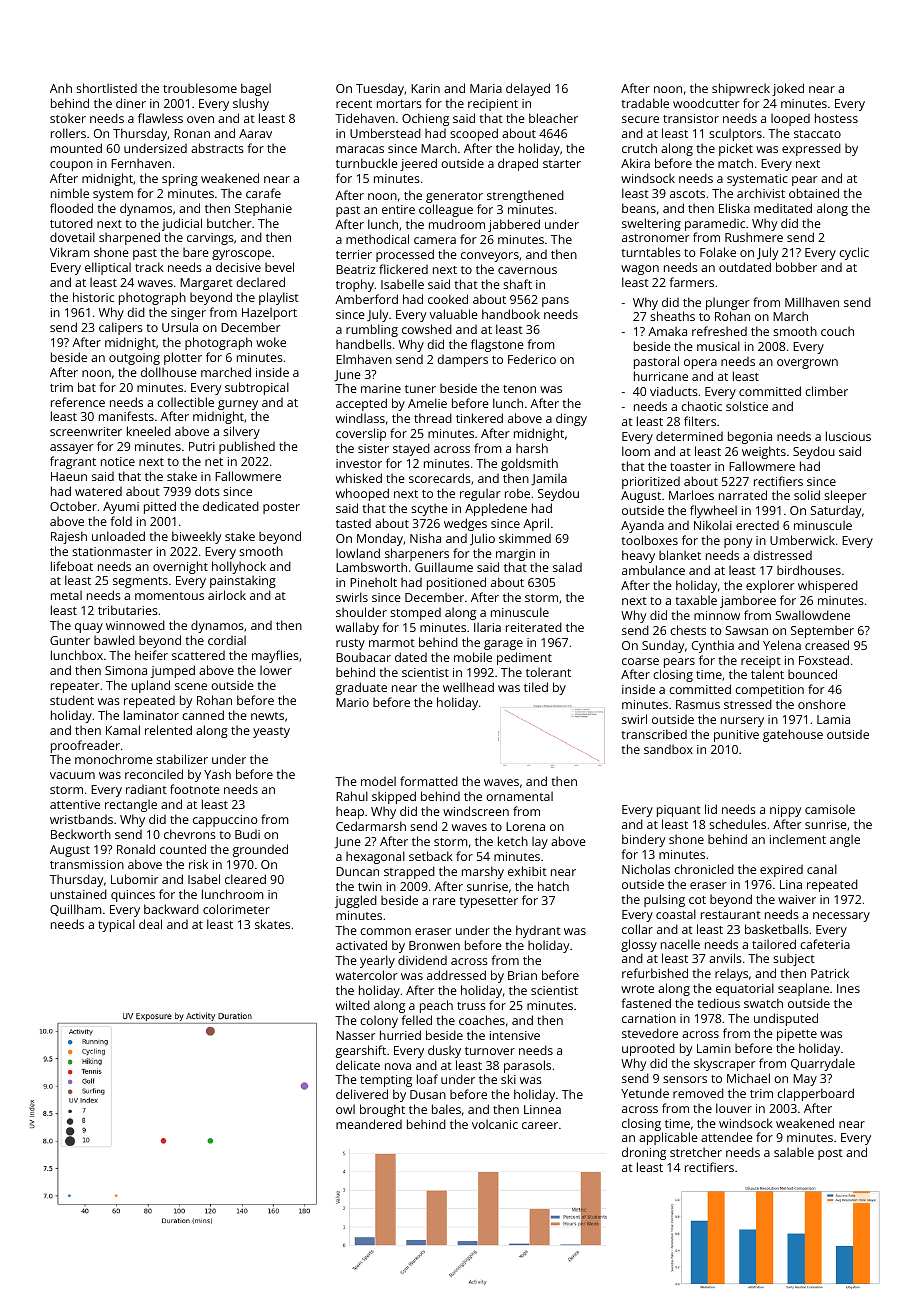 The width and height of the screenshot is (924, 1308). What do you see at coordinates (788, 89) in the screenshot?
I see `joked` at bounding box center [788, 89].
